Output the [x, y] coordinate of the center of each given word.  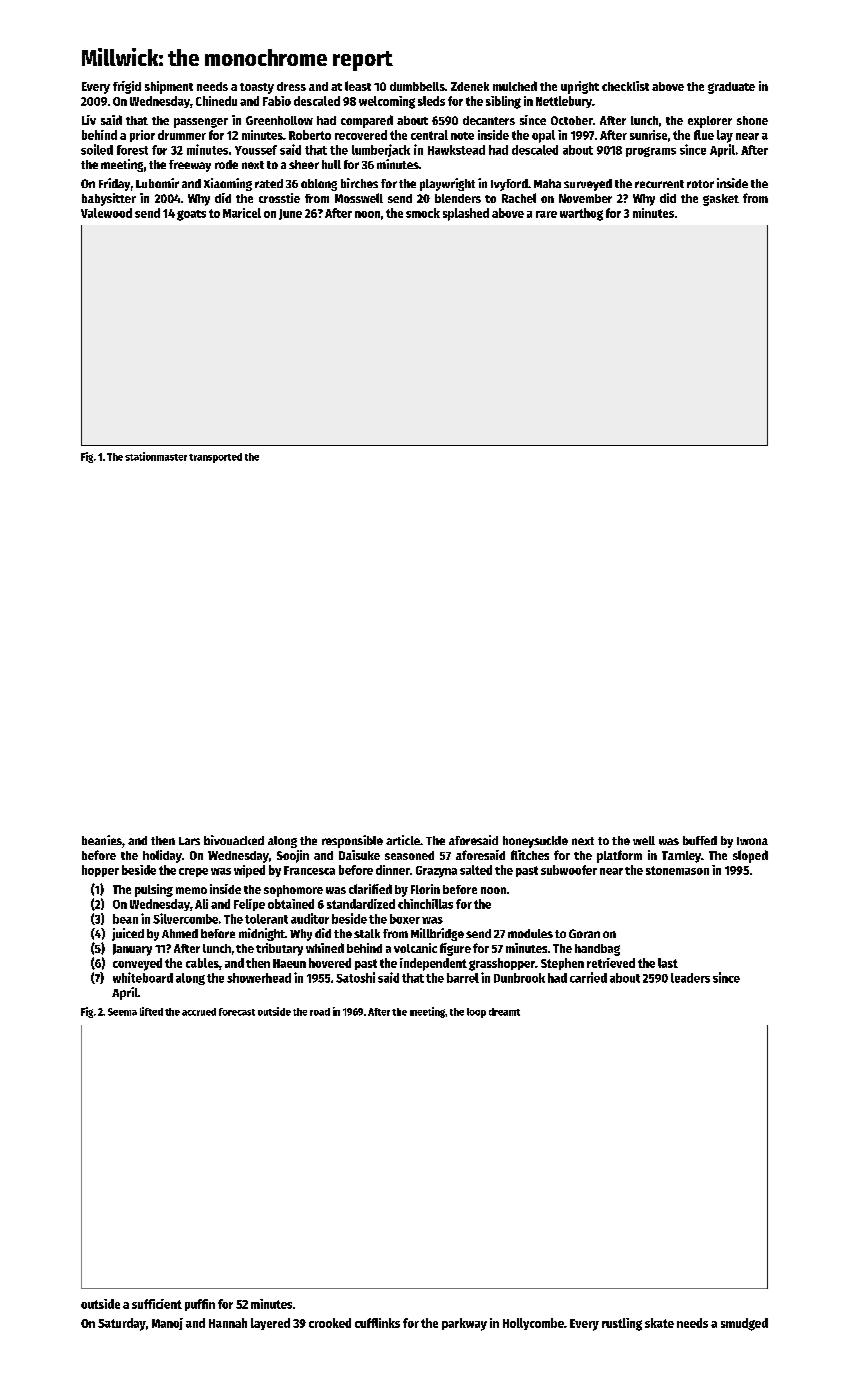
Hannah [228, 1323]
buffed [700, 840]
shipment [169, 87]
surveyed [588, 185]
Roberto [310, 135]
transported [215, 458]
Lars [189, 841]
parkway [464, 1324]
